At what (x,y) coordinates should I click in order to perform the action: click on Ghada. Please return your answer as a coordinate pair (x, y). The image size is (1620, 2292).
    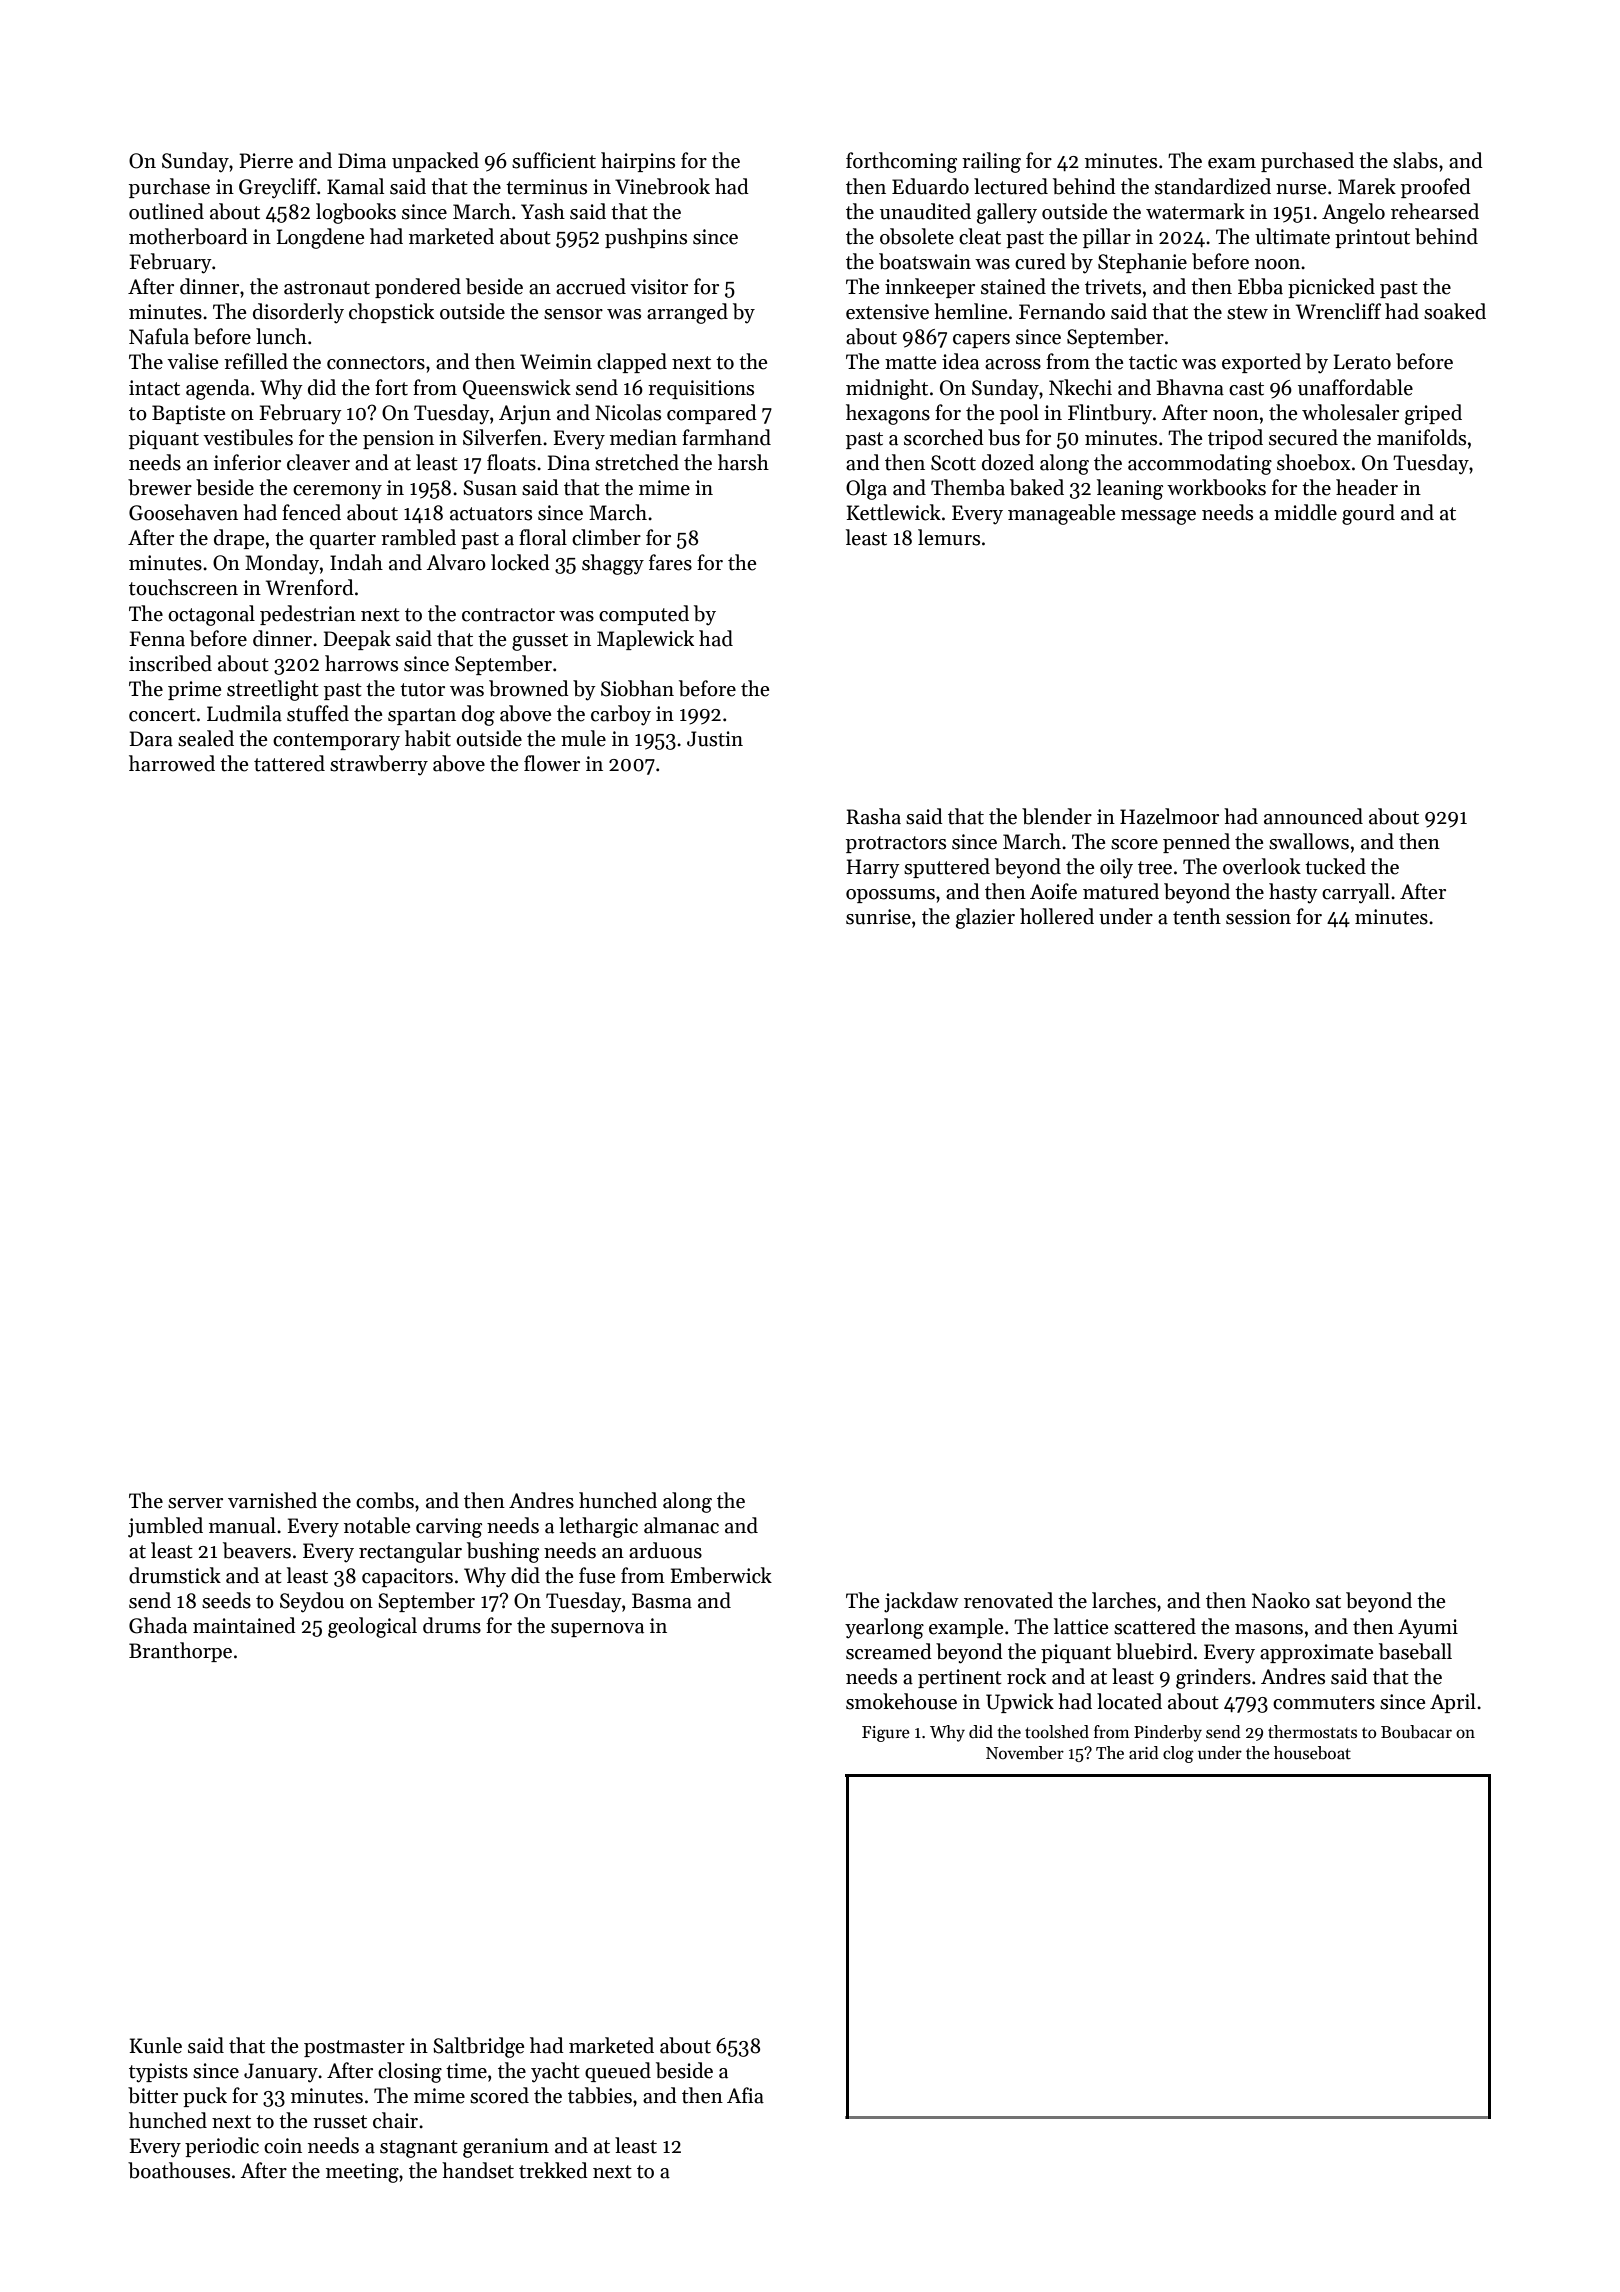
    Looking at the image, I should click on (158, 1625).
